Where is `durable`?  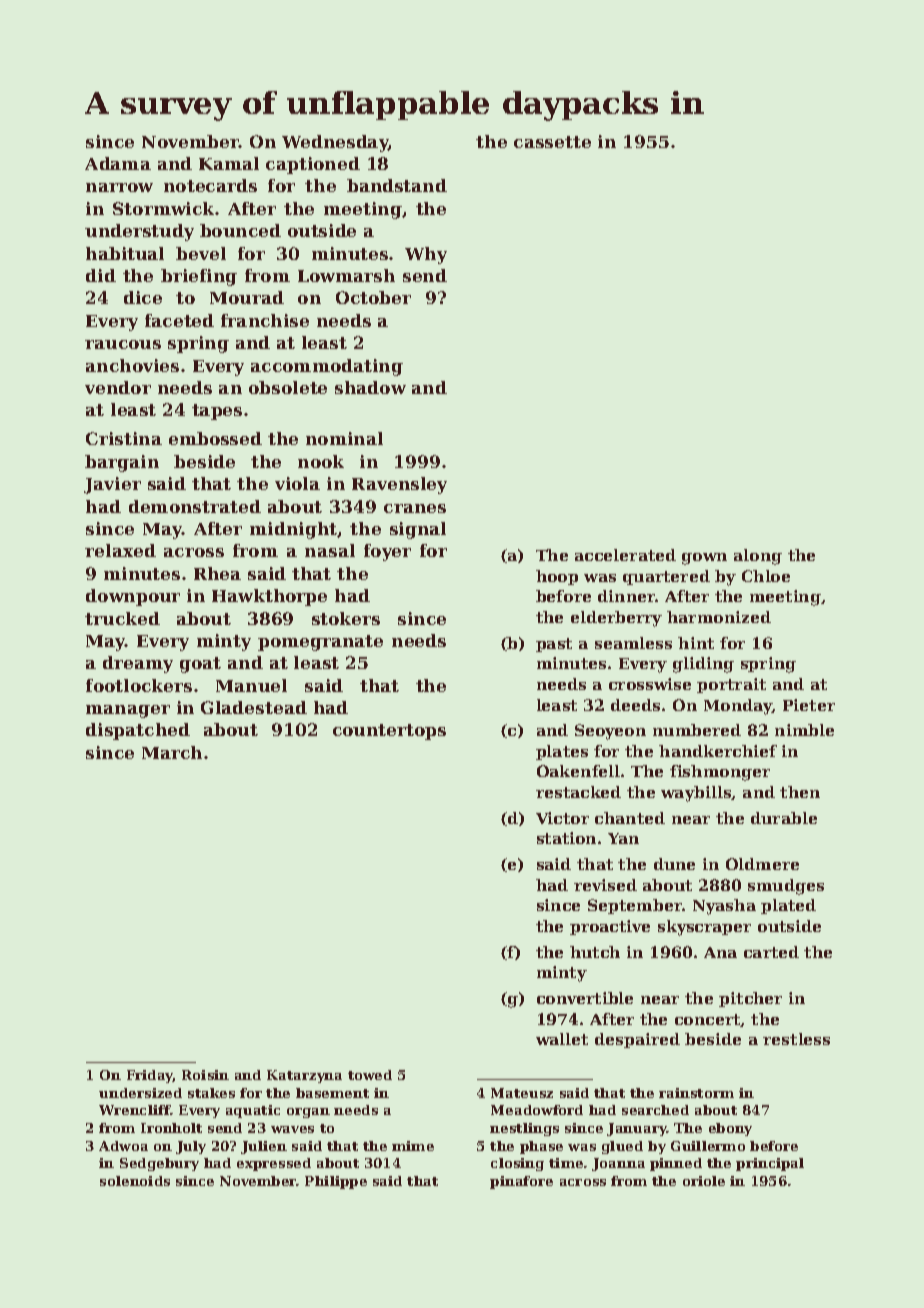 durable is located at coordinates (784, 818).
